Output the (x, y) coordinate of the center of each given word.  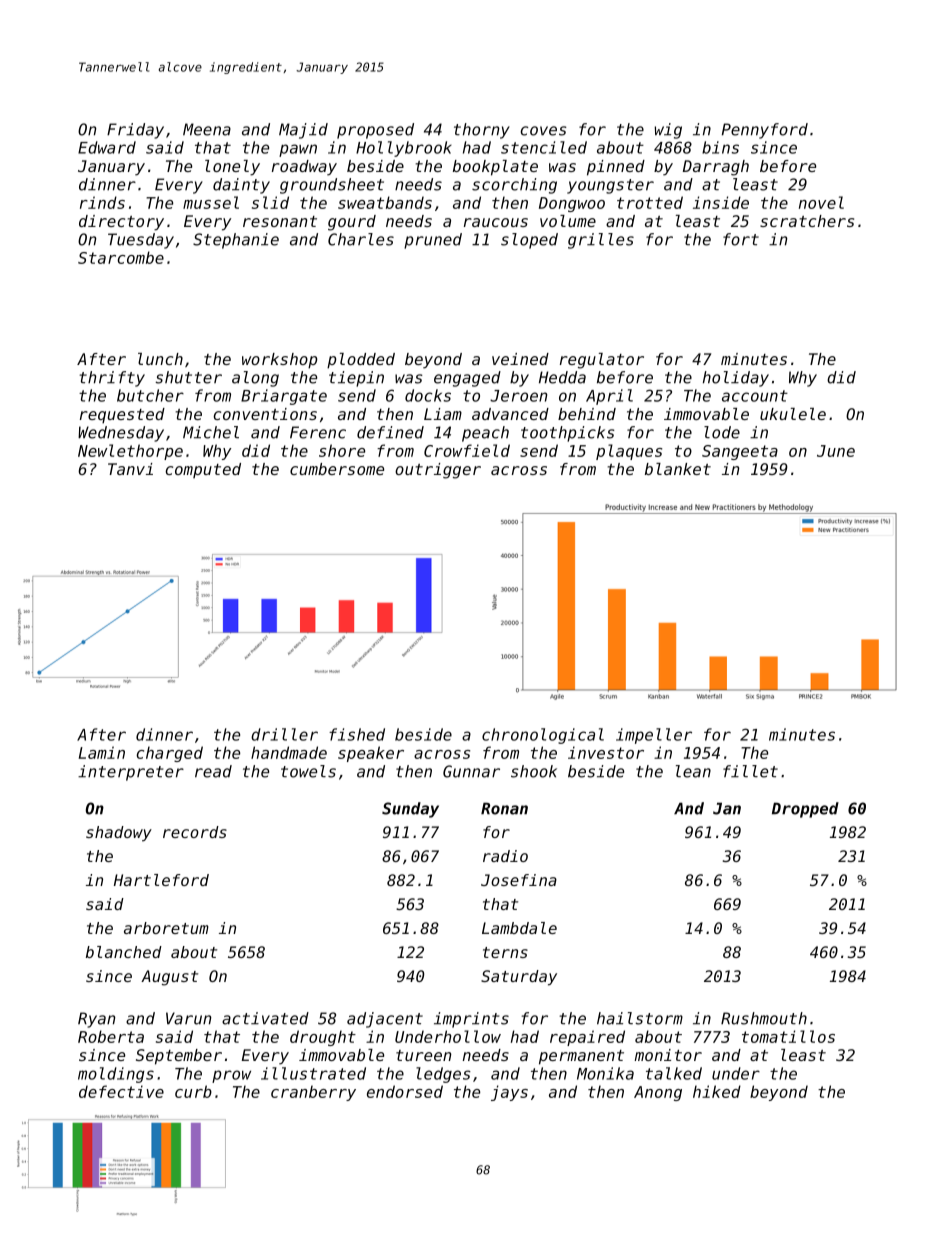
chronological (543, 736)
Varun (189, 1018)
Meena (207, 129)
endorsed (405, 1091)
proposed (375, 131)
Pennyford (765, 131)
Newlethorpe (130, 452)
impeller (654, 736)
